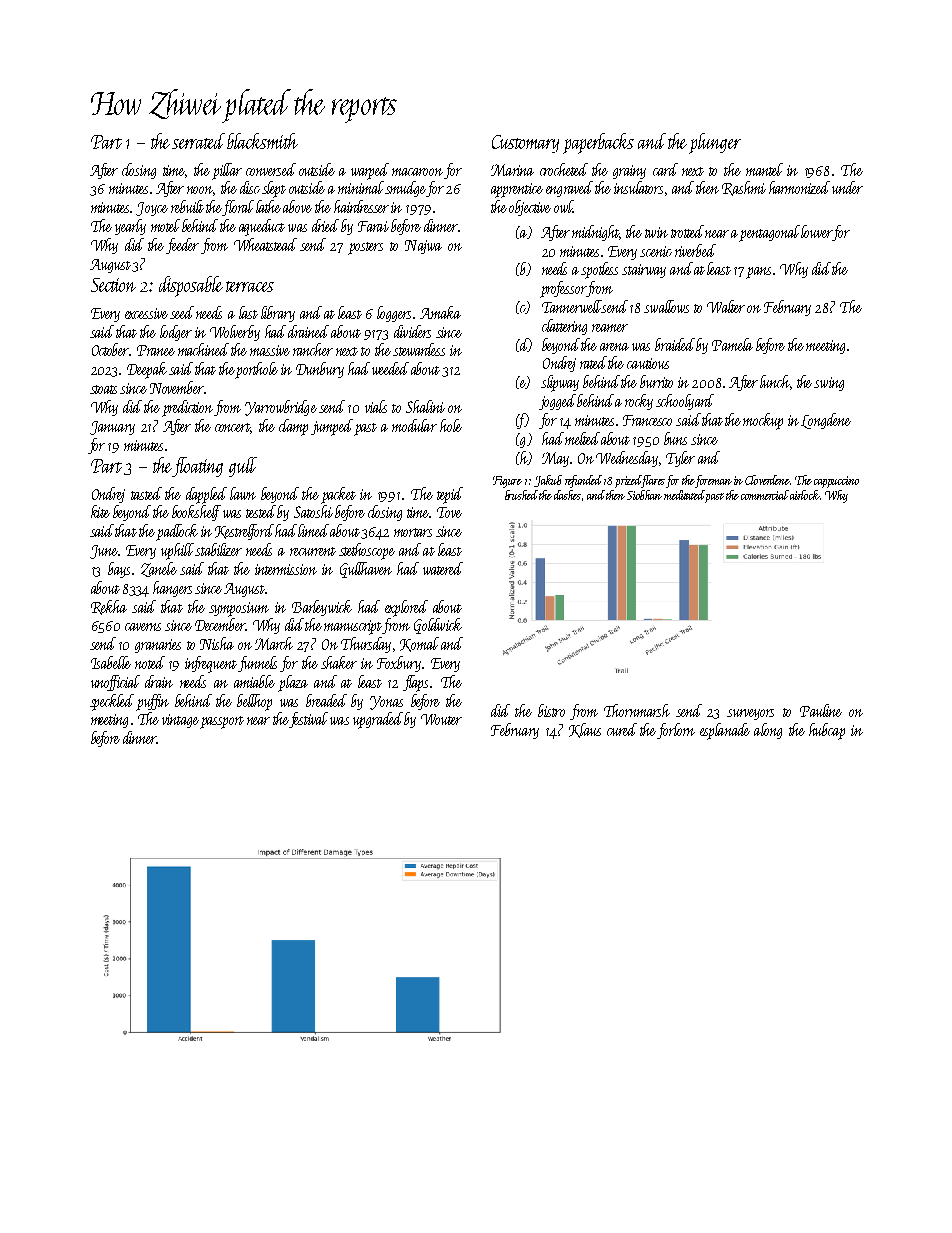  Describe the element at coordinates (438, 626) in the screenshot. I see `Goldwick` at that location.
